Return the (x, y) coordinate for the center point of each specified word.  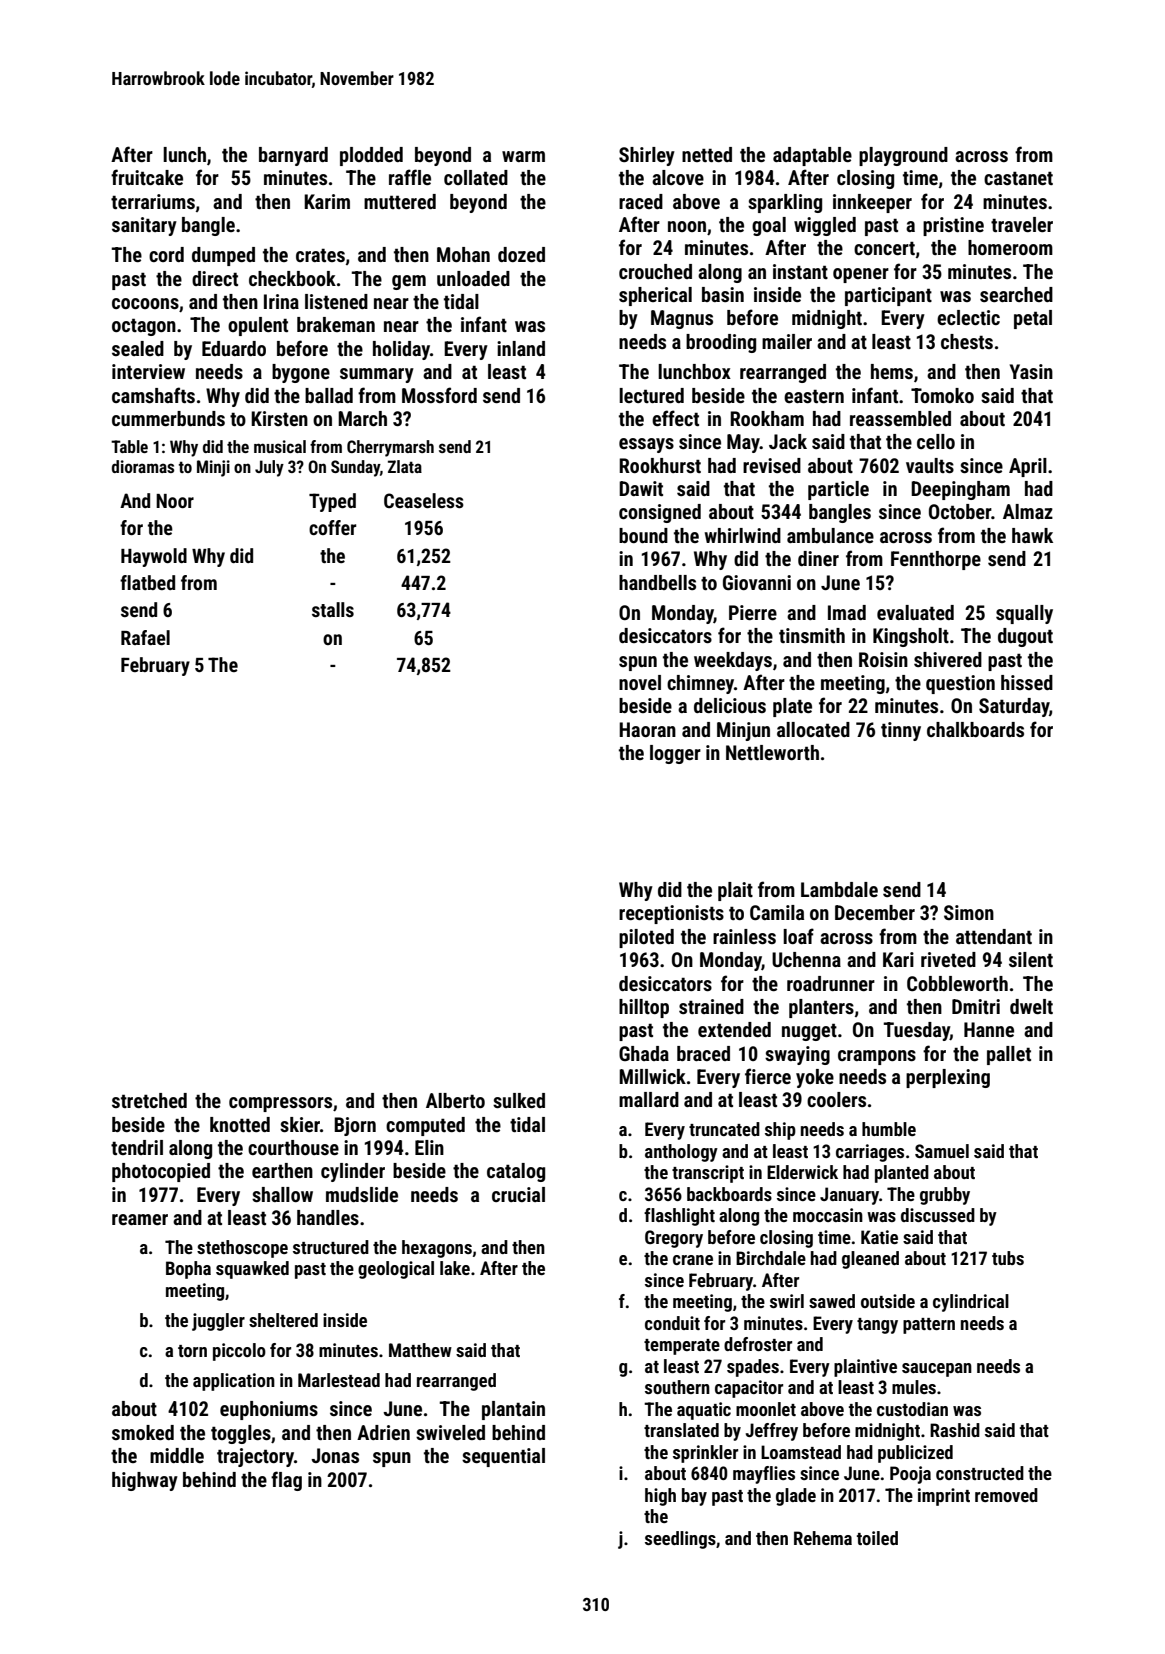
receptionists (671, 914)
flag (286, 1481)
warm (523, 156)
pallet (1009, 1055)
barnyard (293, 156)
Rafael (145, 637)
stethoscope (242, 1249)
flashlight (679, 1217)
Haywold (154, 557)
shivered (948, 659)
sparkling (785, 203)
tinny (901, 731)
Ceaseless (424, 500)
